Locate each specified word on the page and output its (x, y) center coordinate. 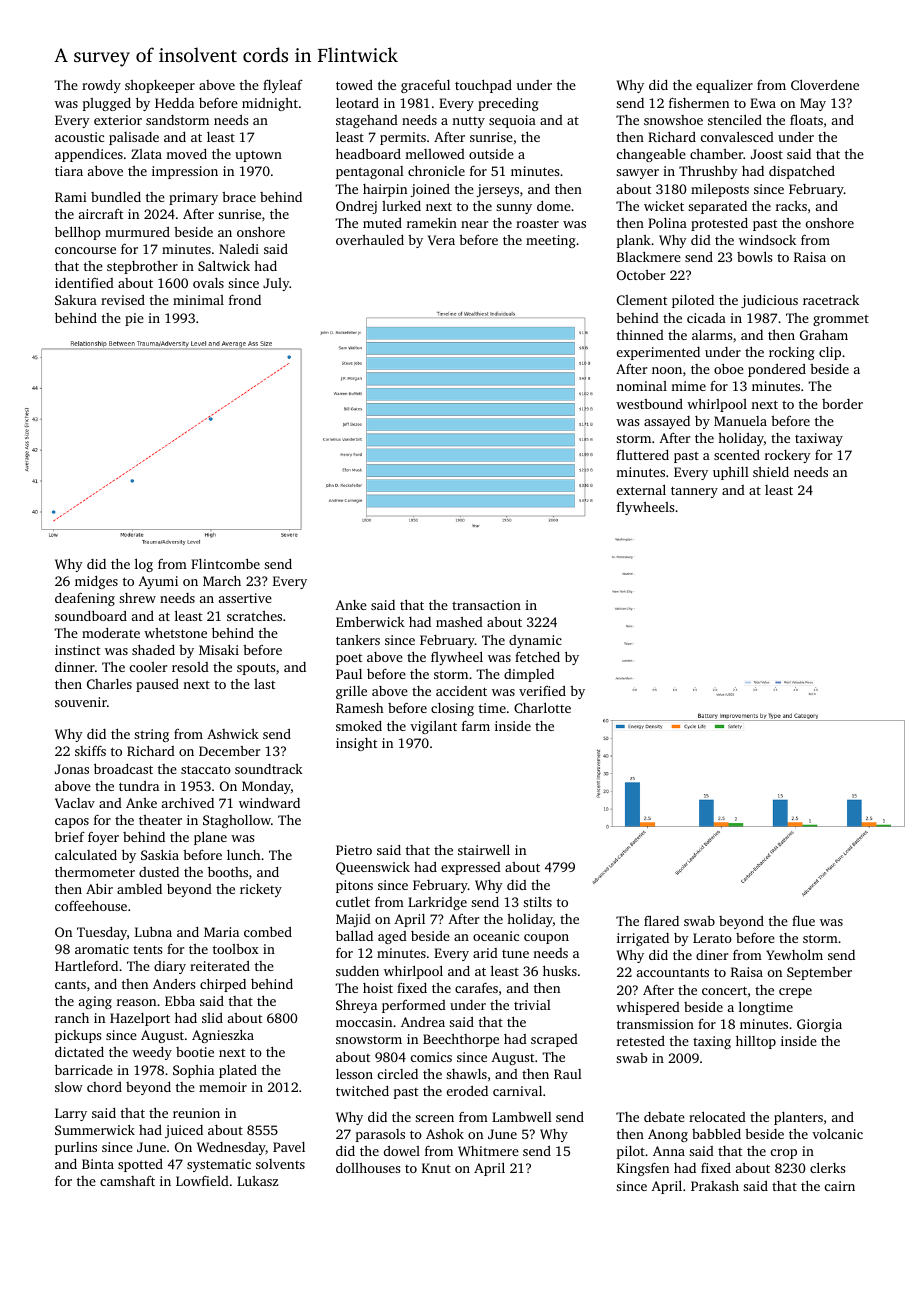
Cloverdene (825, 84)
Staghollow (237, 821)
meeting (551, 241)
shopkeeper (160, 86)
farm (476, 725)
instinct (77, 650)
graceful (425, 86)
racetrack (831, 300)
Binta (98, 1164)
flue (803, 921)
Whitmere (488, 1151)
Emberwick (370, 621)
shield (771, 472)
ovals (208, 283)
